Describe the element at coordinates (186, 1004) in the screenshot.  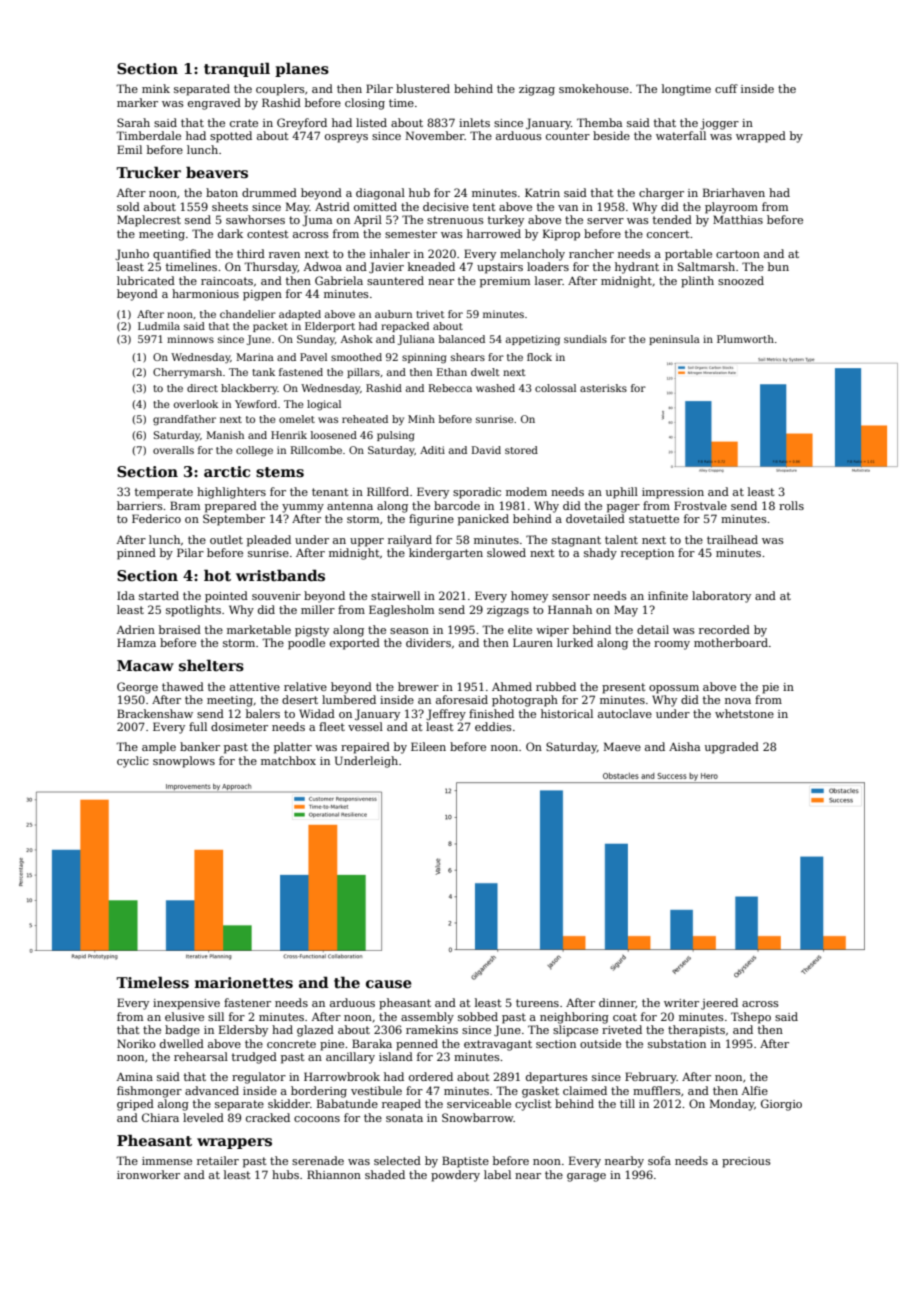
I see `inexpensive` at that location.
